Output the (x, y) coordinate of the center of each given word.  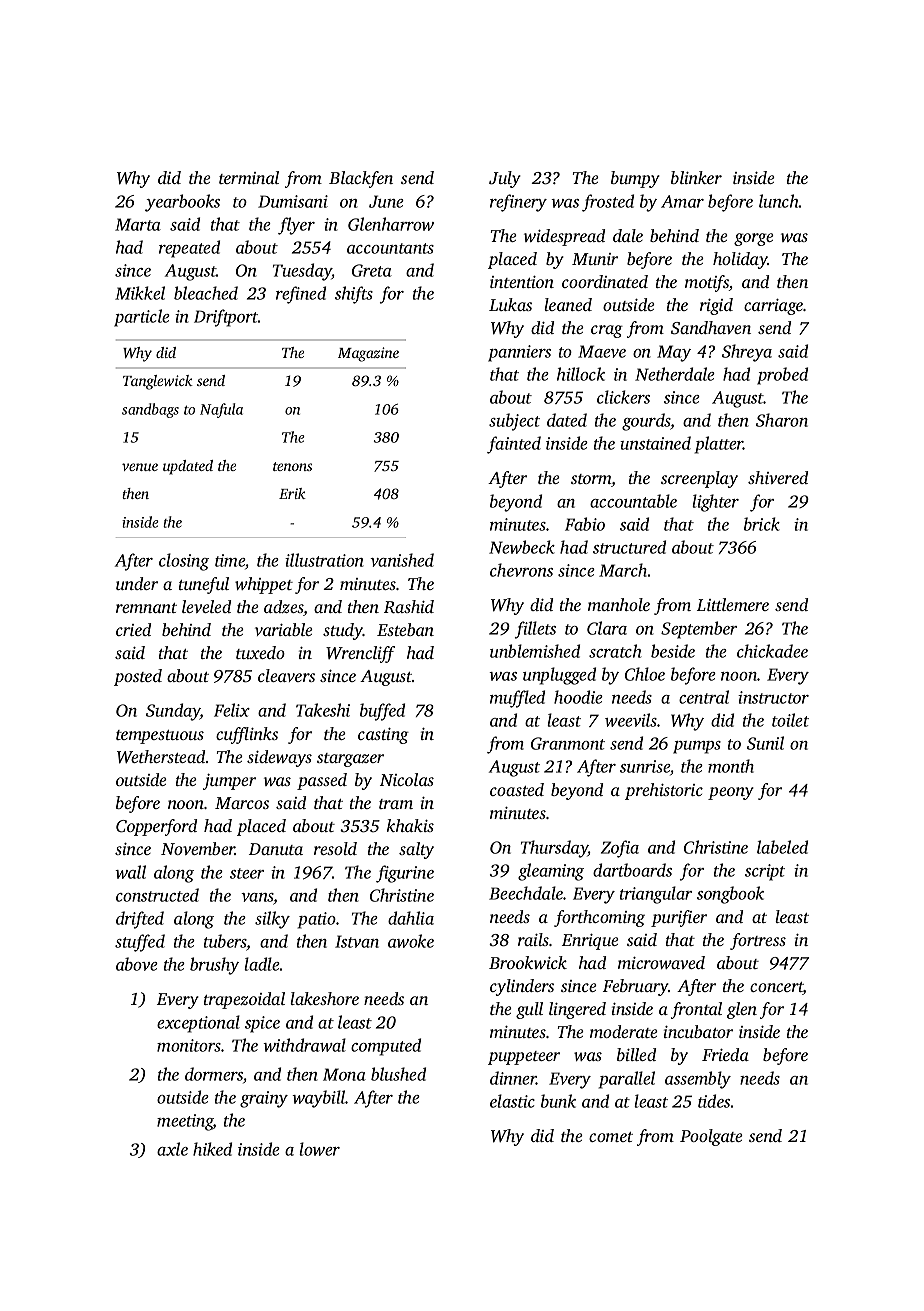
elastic (512, 1101)
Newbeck (522, 547)
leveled (206, 606)
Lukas (510, 304)
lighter (715, 503)
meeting (185, 1122)
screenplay (699, 479)
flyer (296, 226)
